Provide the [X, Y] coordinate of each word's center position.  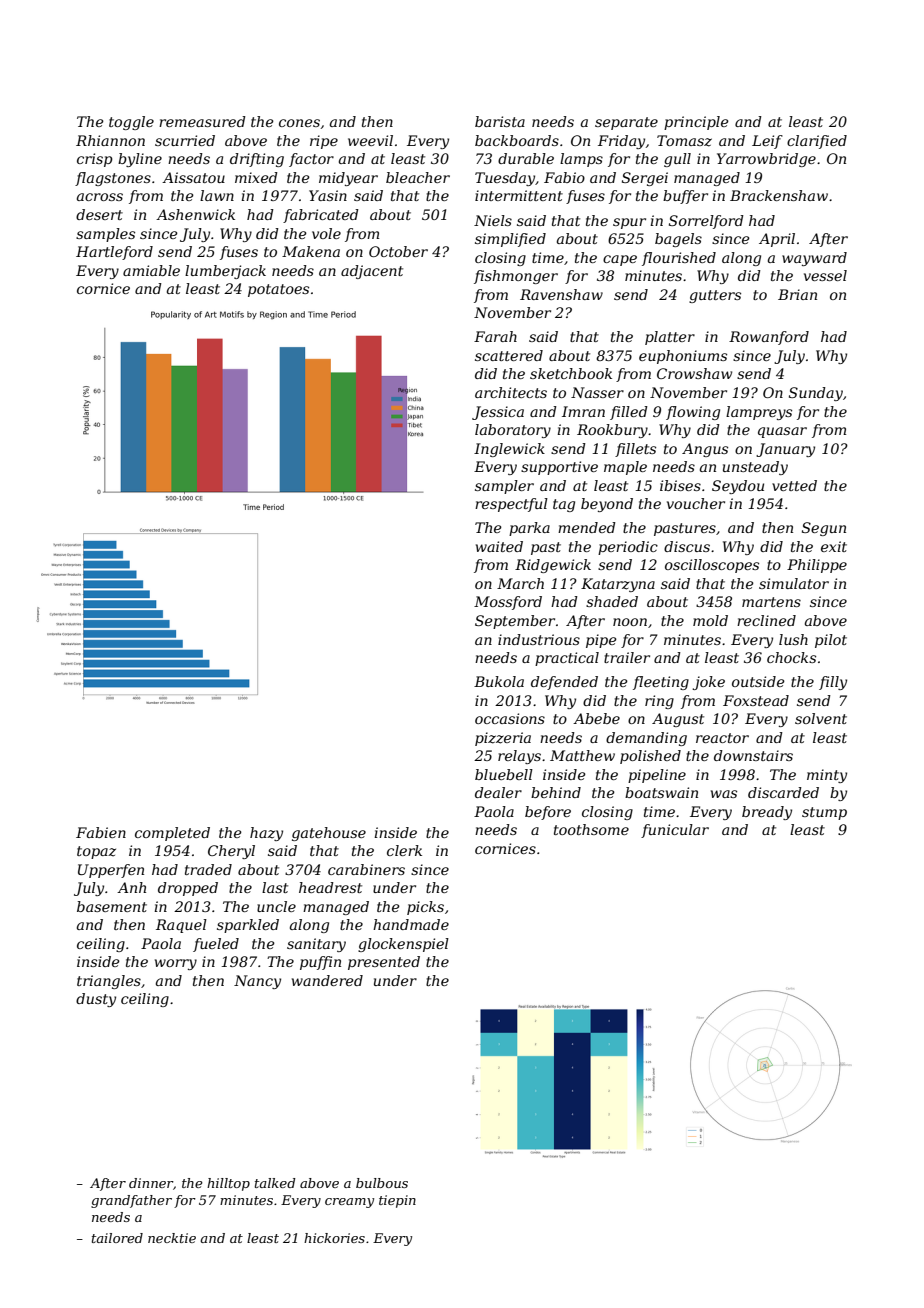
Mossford [508, 603]
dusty [96, 1000]
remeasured [202, 121]
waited [499, 546]
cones [299, 123]
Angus [705, 450]
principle [696, 123]
